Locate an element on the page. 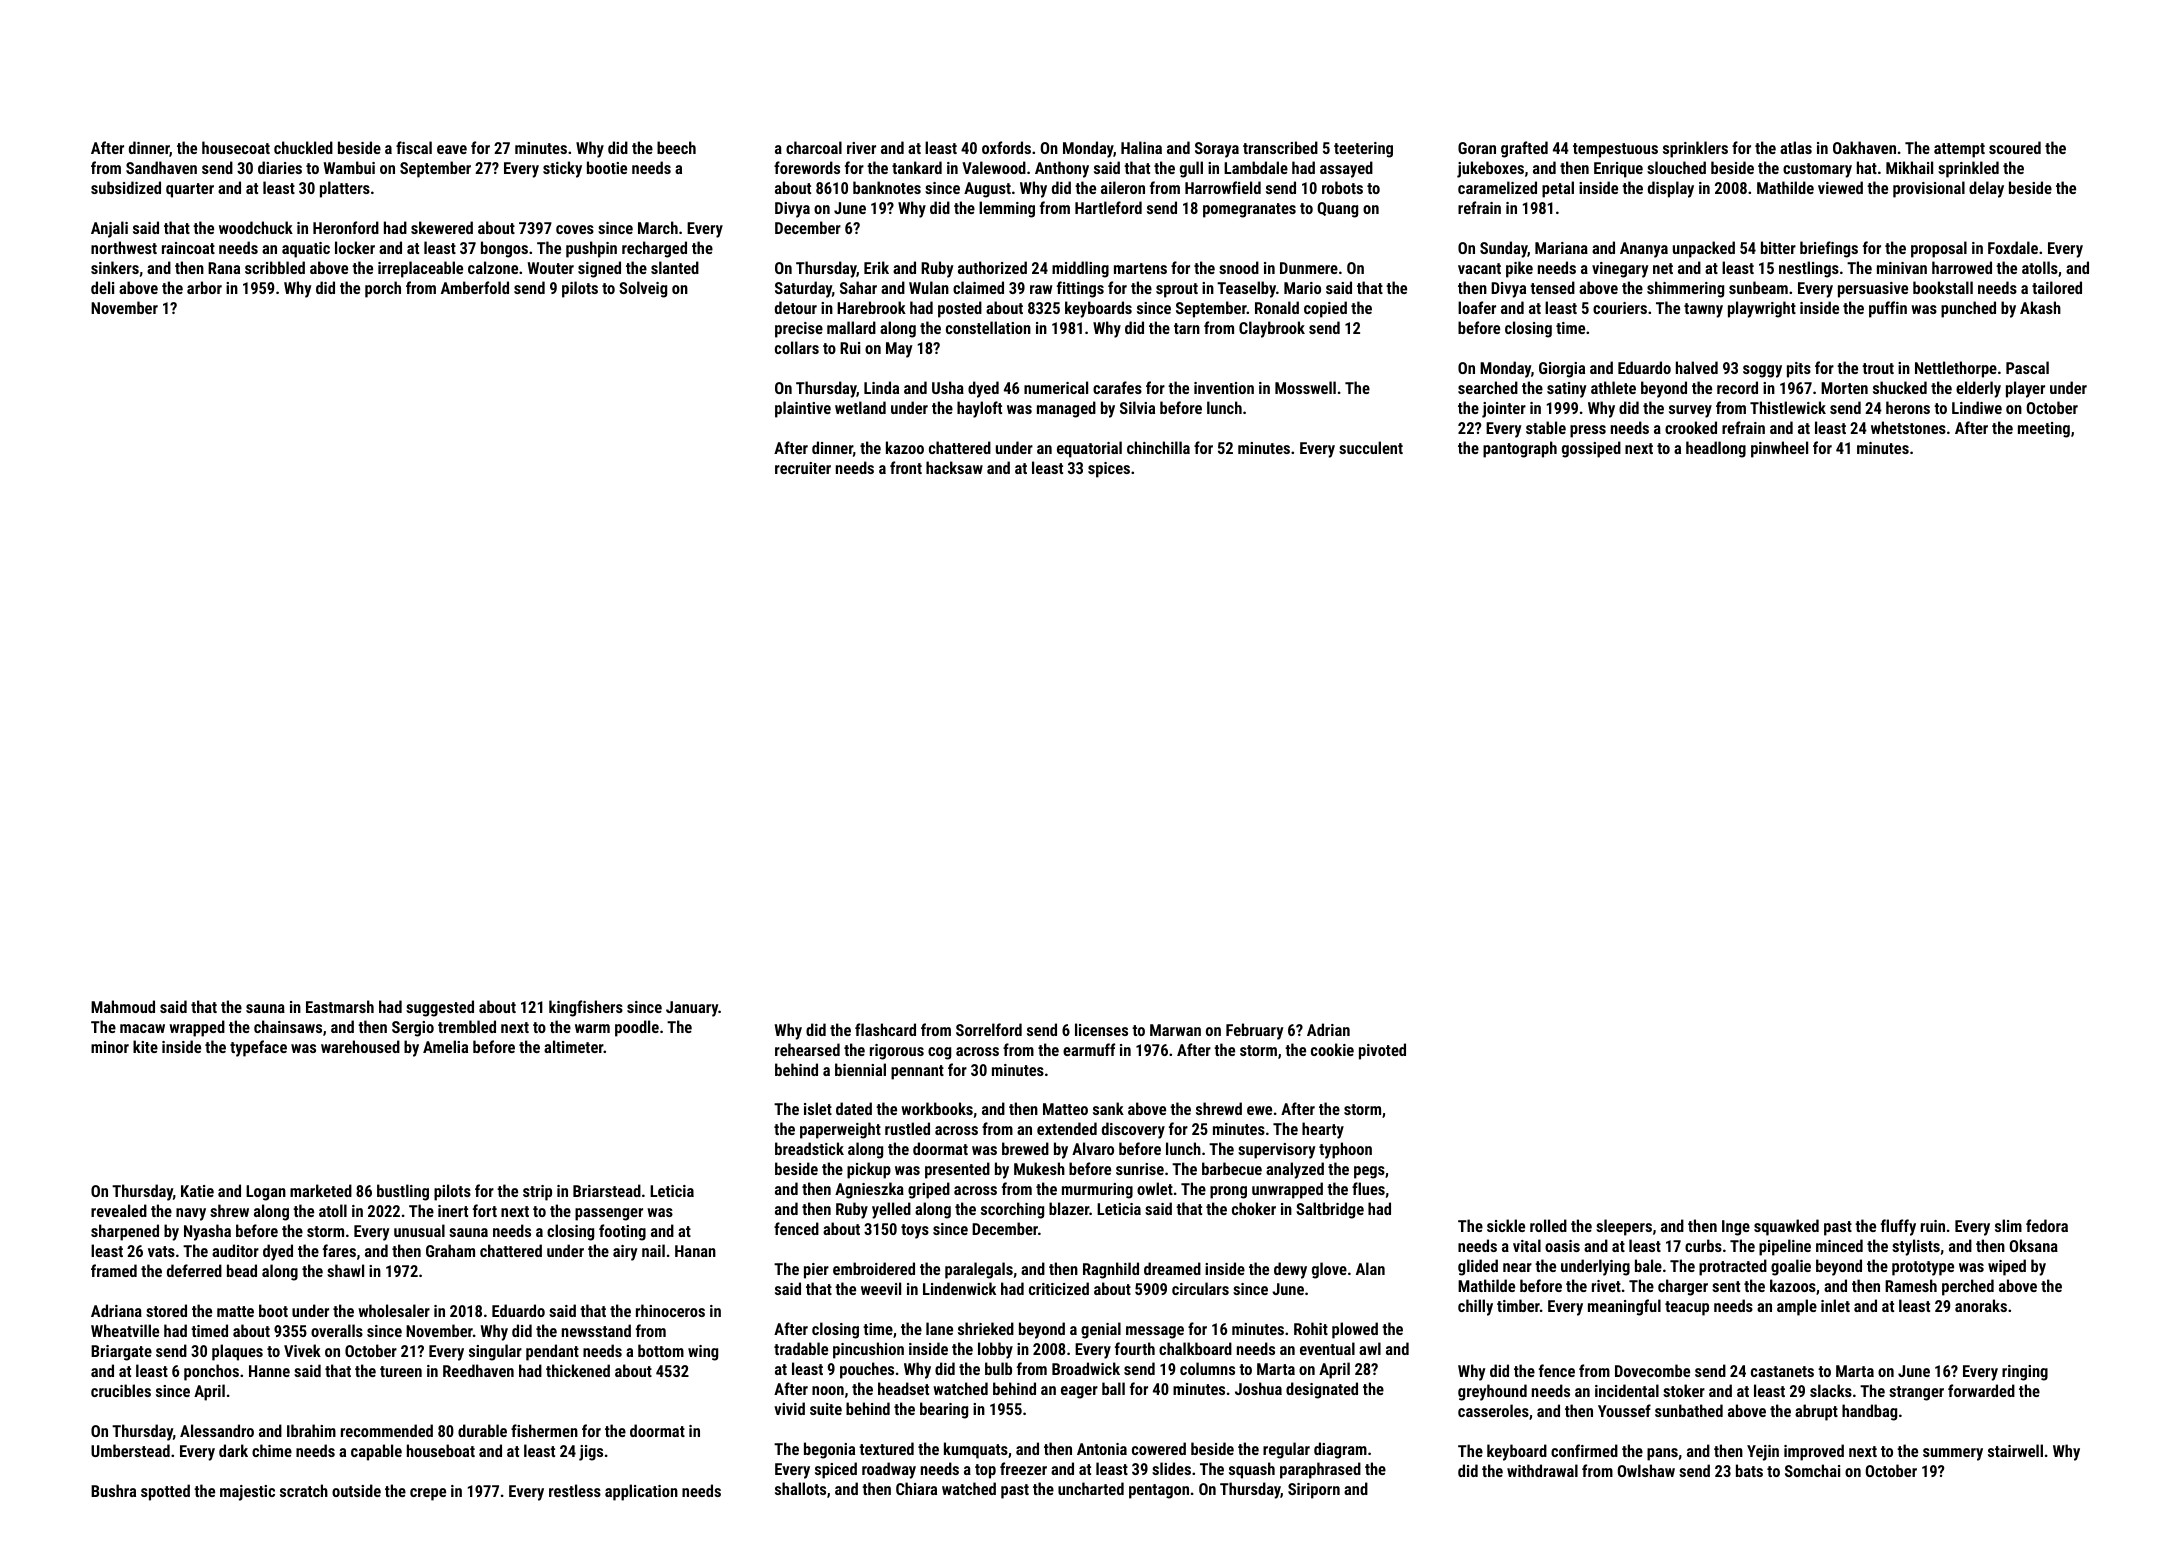  beech is located at coordinates (676, 147).
